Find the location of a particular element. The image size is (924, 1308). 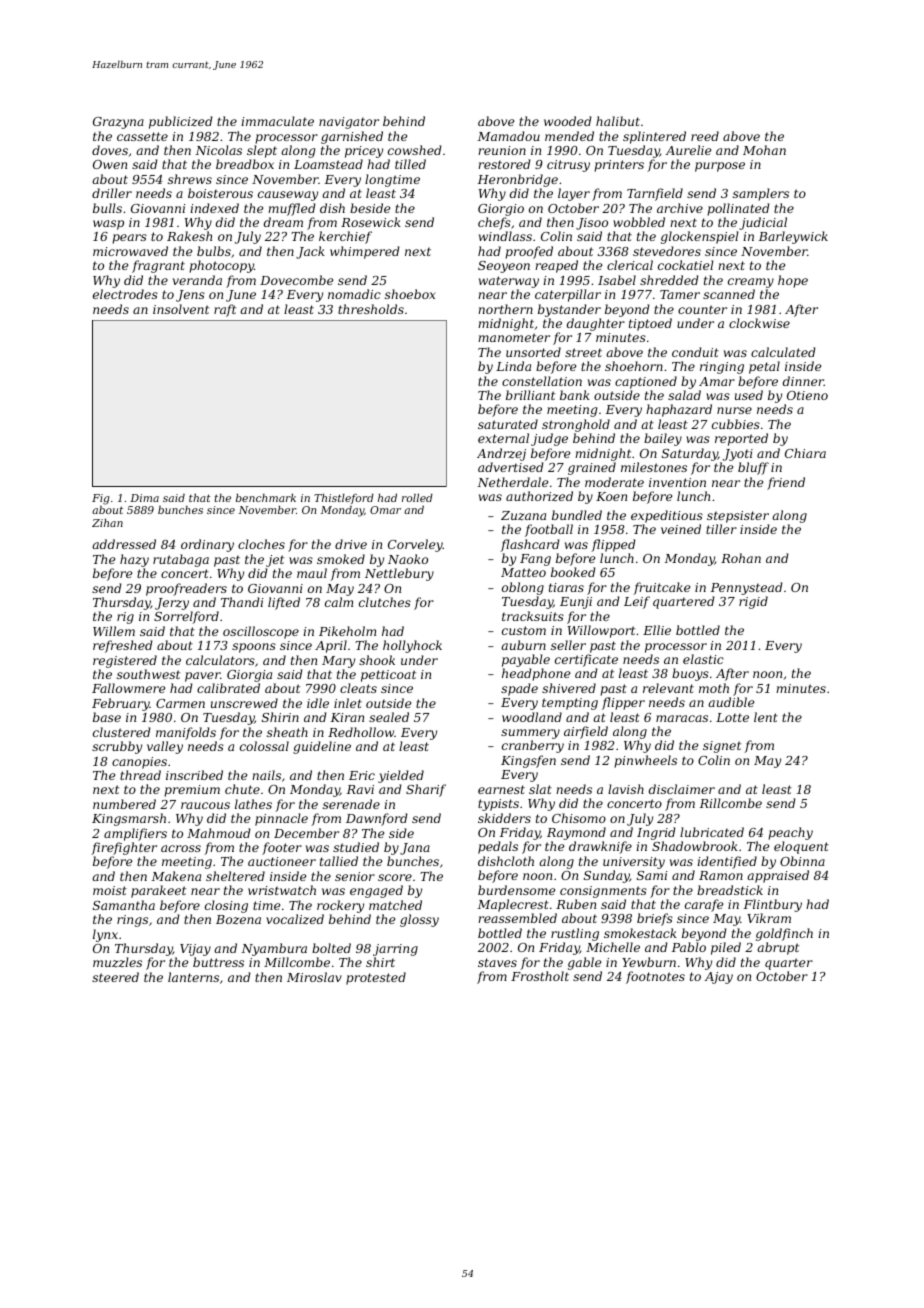

Mamadou is located at coordinates (509, 136).
